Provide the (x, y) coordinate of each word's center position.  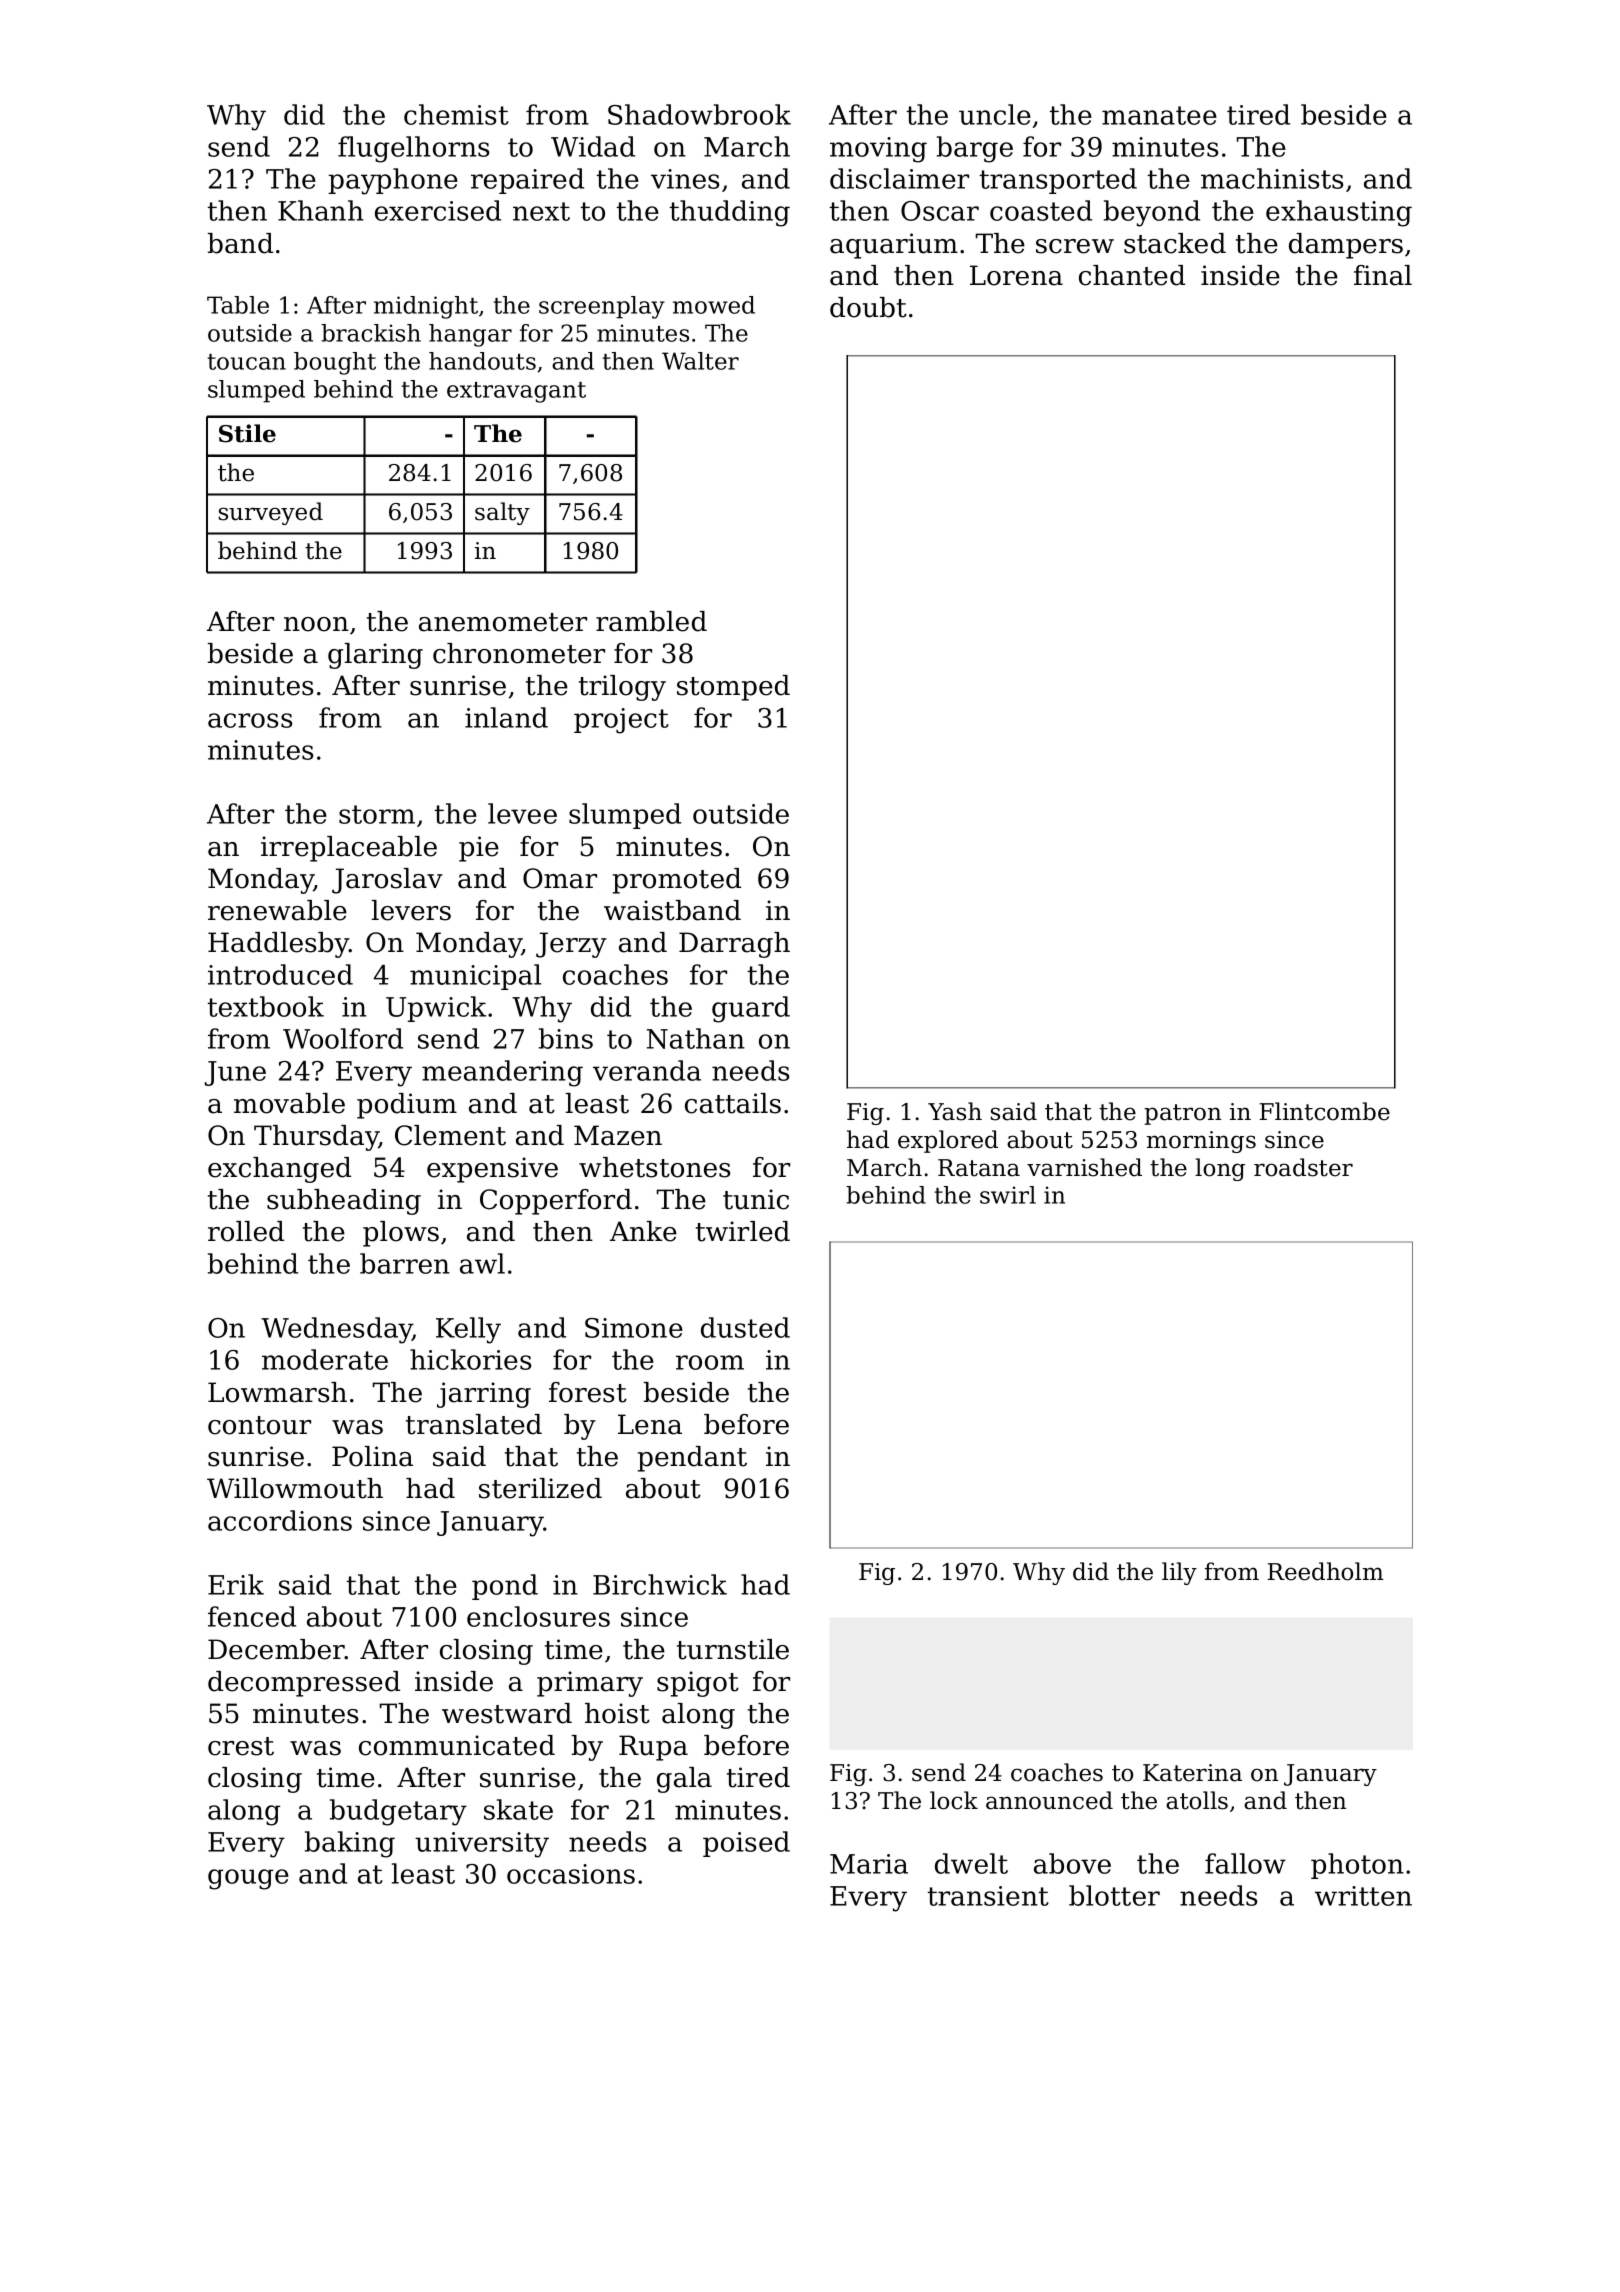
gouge (248, 1879)
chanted (1132, 275)
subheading (344, 1202)
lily (1179, 1573)
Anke (643, 1231)
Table (238, 305)
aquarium (894, 246)
